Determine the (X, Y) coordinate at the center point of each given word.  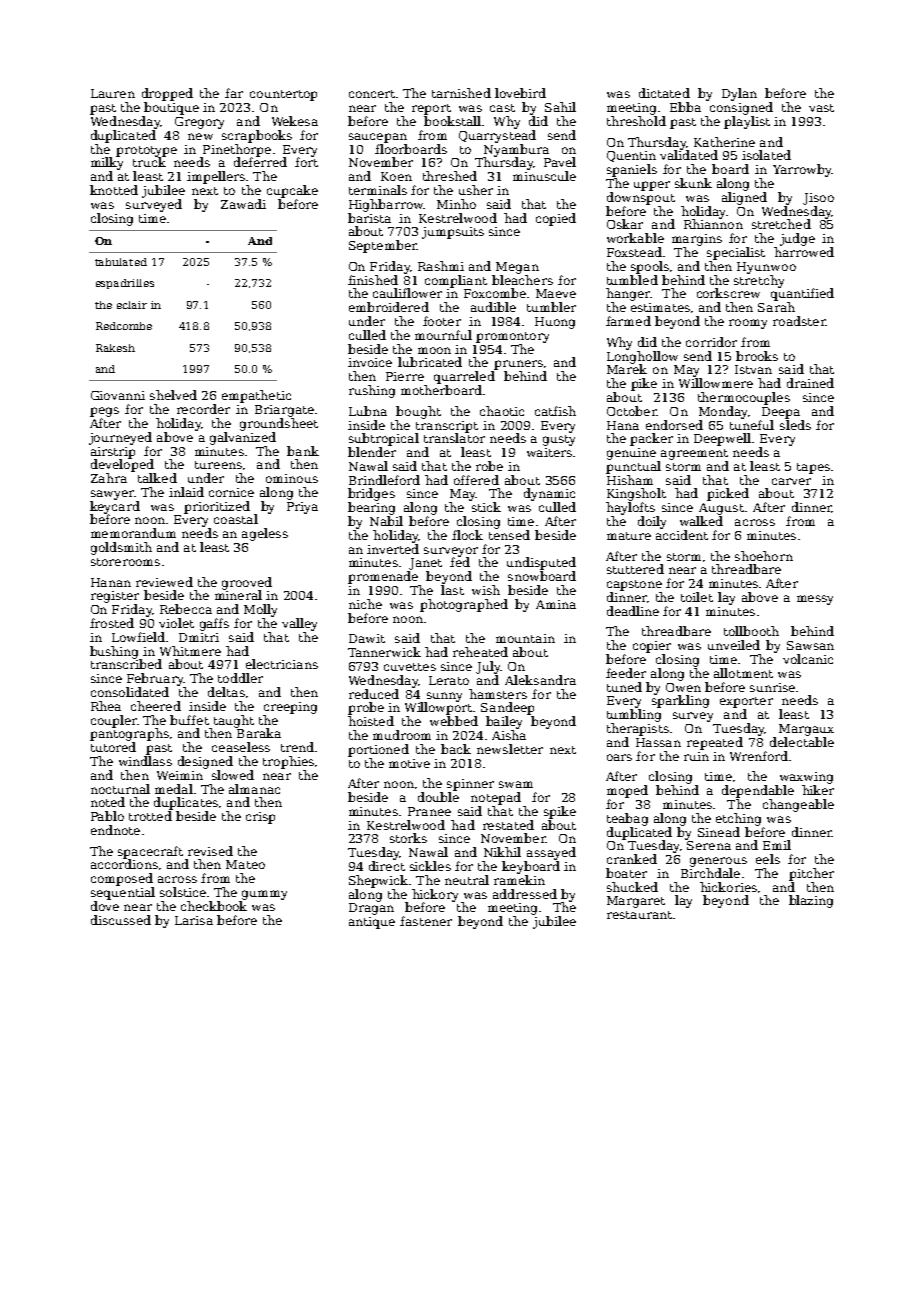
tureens (218, 465)
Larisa (194, 920)
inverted (393, 549)
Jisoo (818, 199)
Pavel (560, 162)
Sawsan (810, 645)
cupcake (292, 191)
